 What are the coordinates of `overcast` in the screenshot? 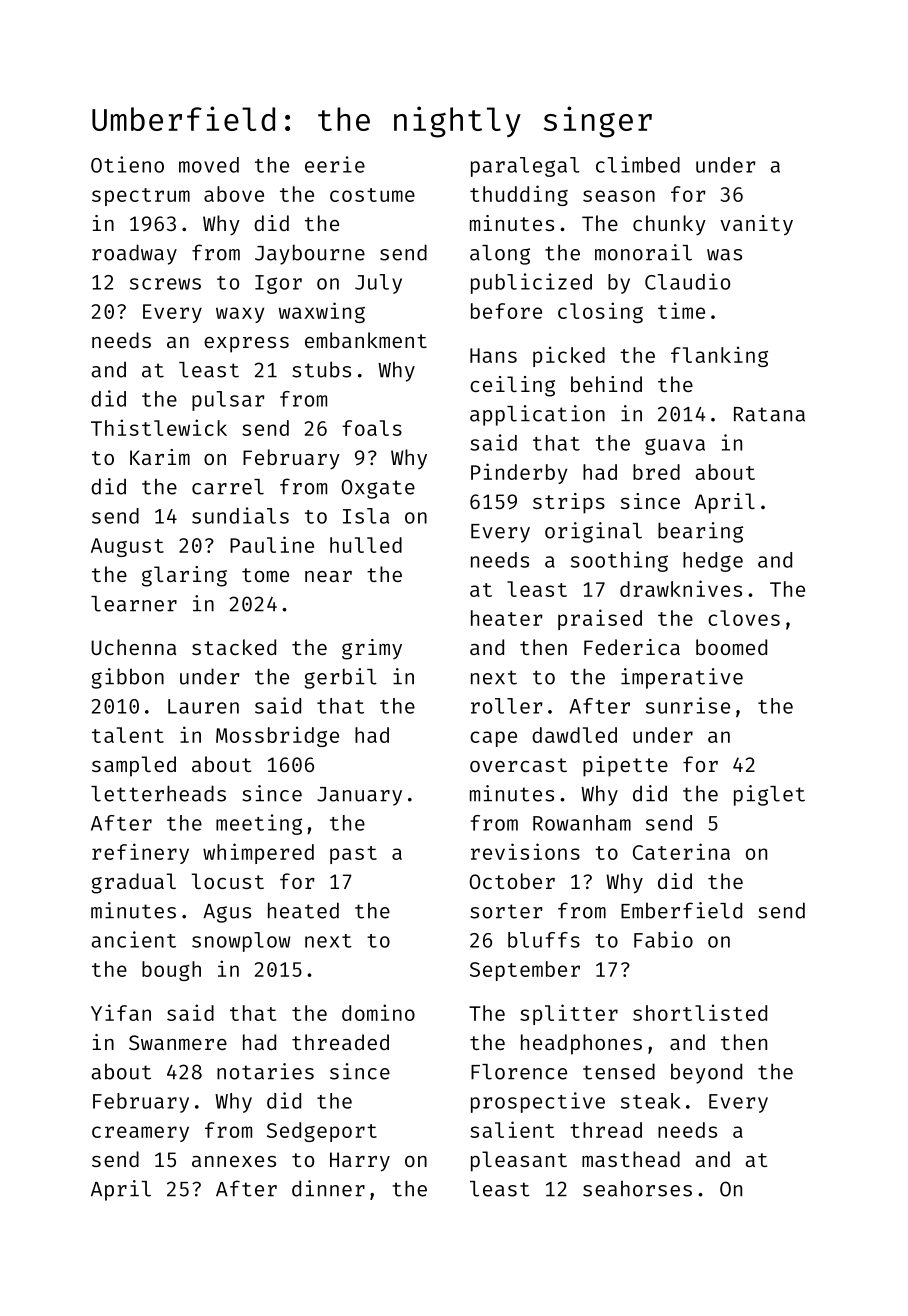 It's located at (518, 765).
